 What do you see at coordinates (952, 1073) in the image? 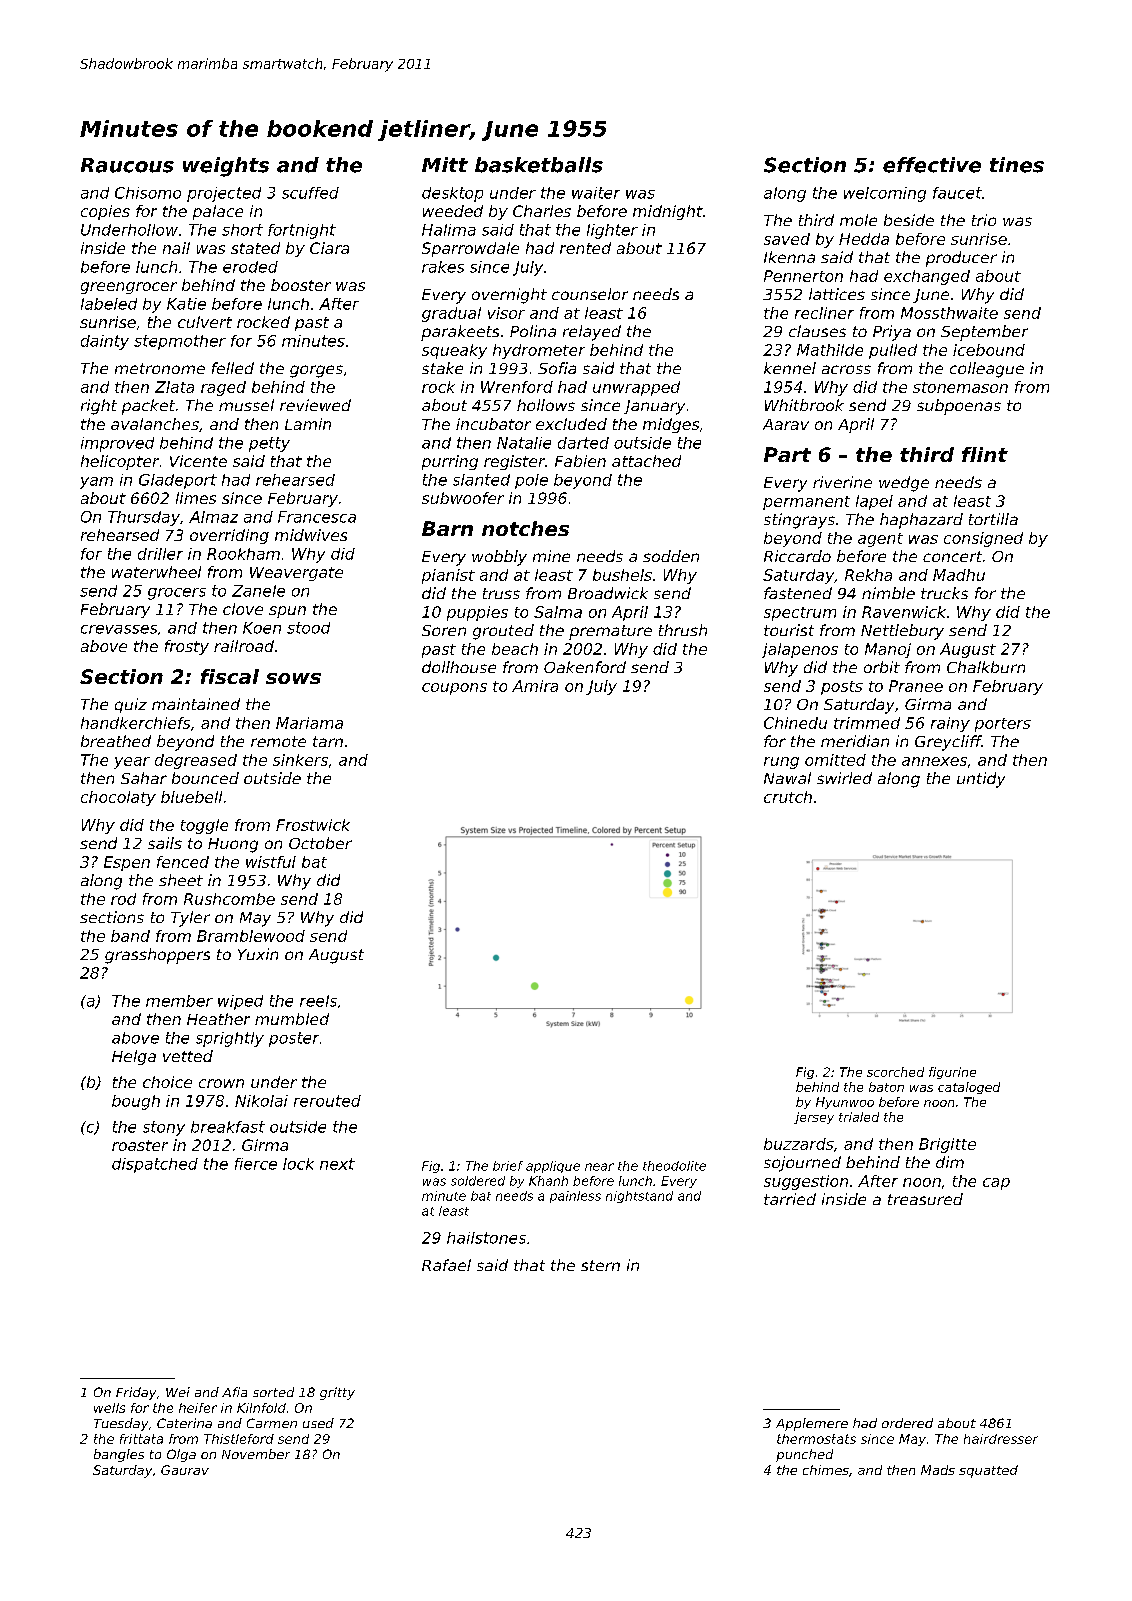
I see `figurine` at bounding box center [952, 1073].
